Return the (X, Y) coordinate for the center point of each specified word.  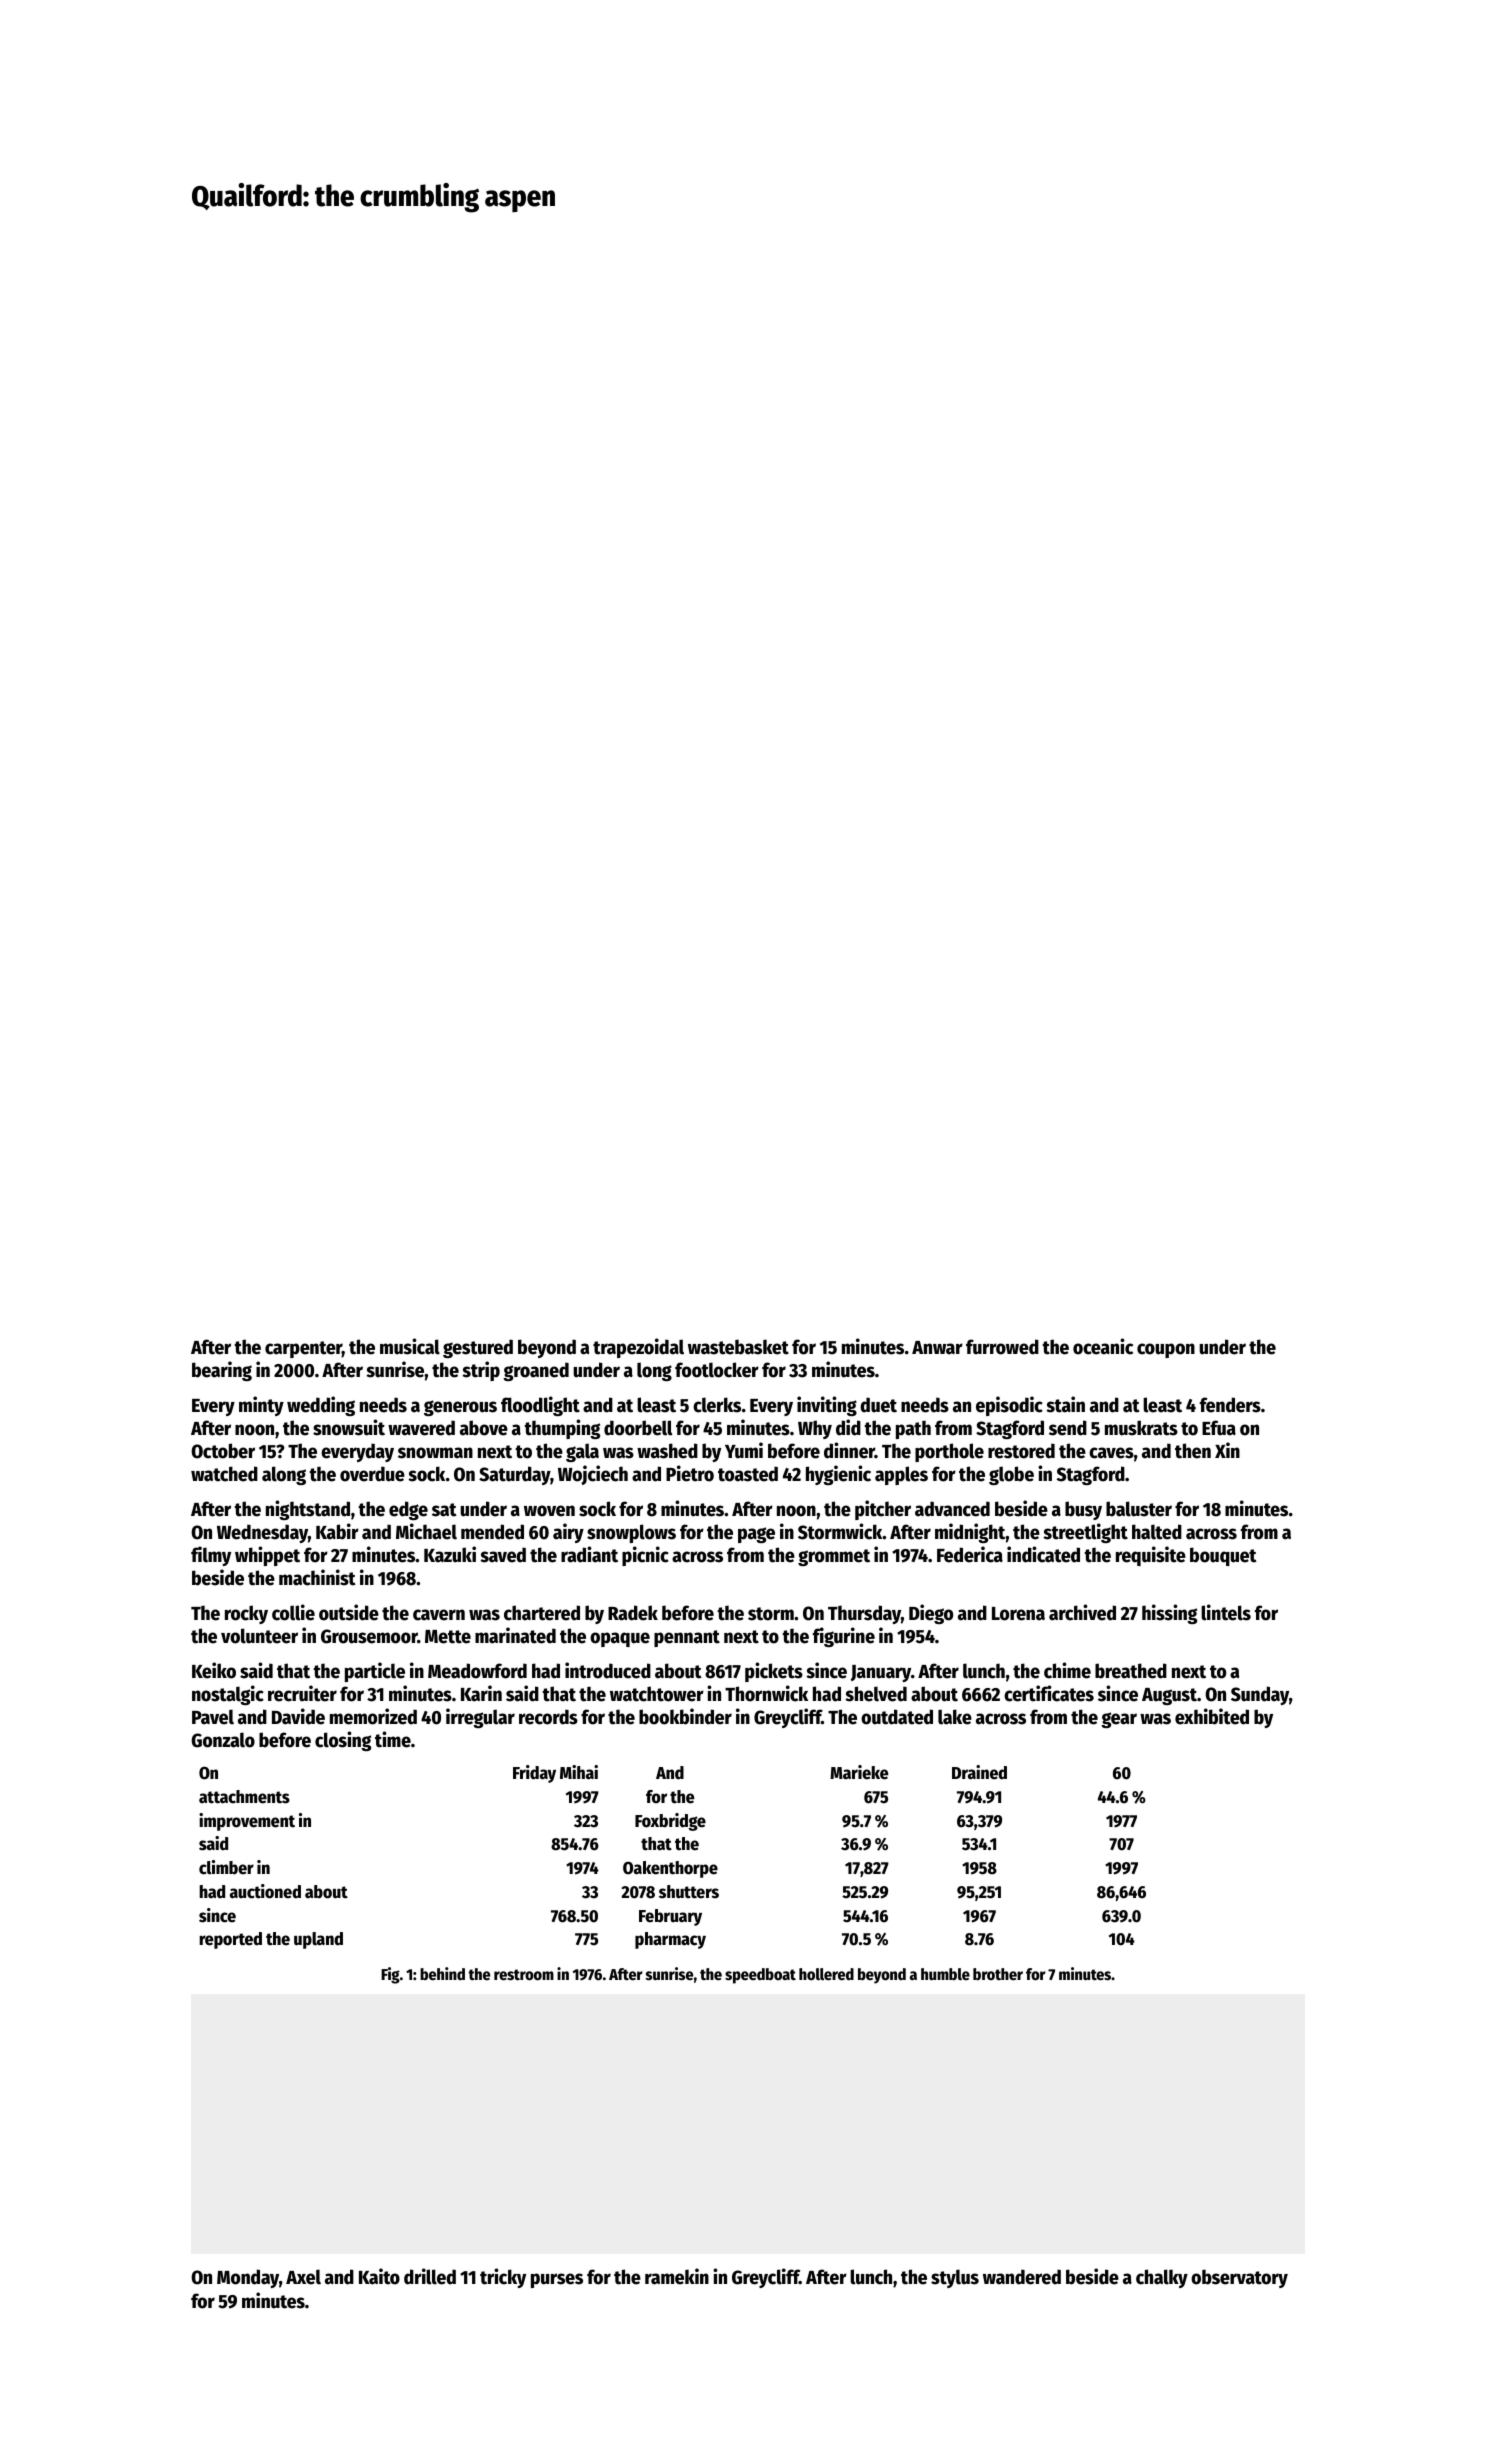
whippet (267, 1556)
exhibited (1212, 1716)
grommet (834, 1557)
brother (998, 1974)
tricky (503, 2278)
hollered (826, 1974)
